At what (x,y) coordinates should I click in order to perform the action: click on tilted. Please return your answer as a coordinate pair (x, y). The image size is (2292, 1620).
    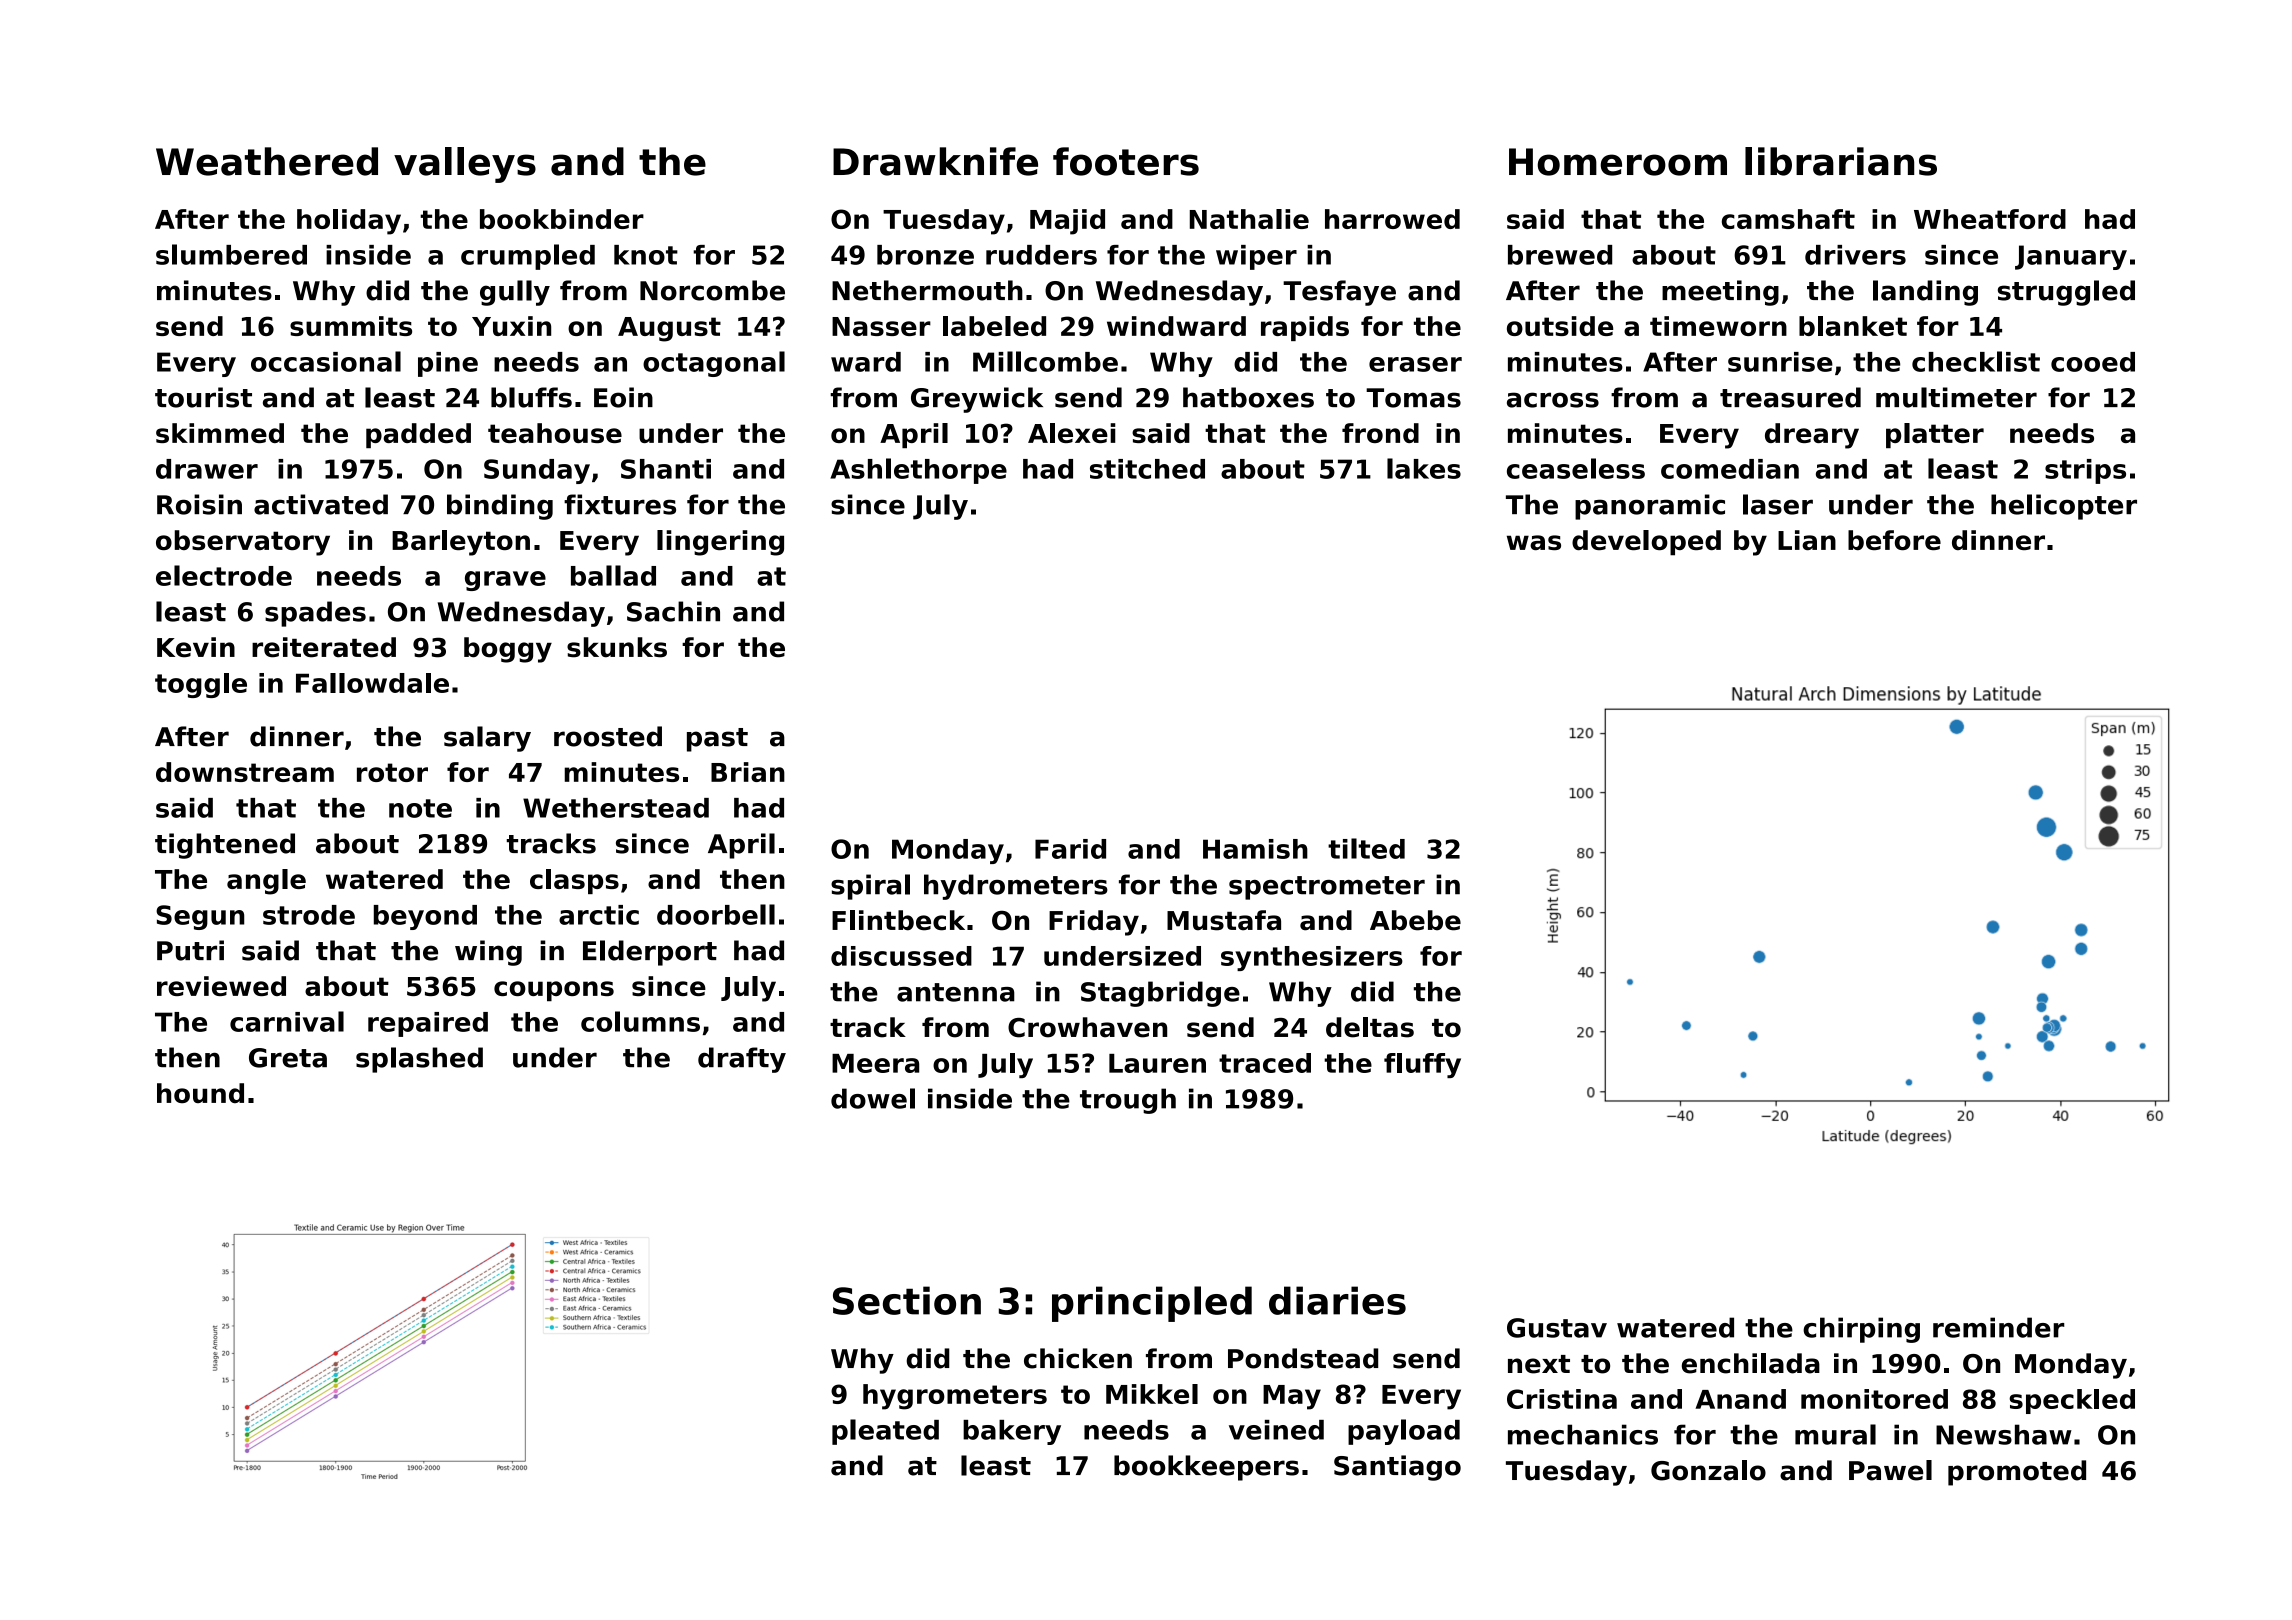
    Looking at the image, I should click on (1366, 848).
